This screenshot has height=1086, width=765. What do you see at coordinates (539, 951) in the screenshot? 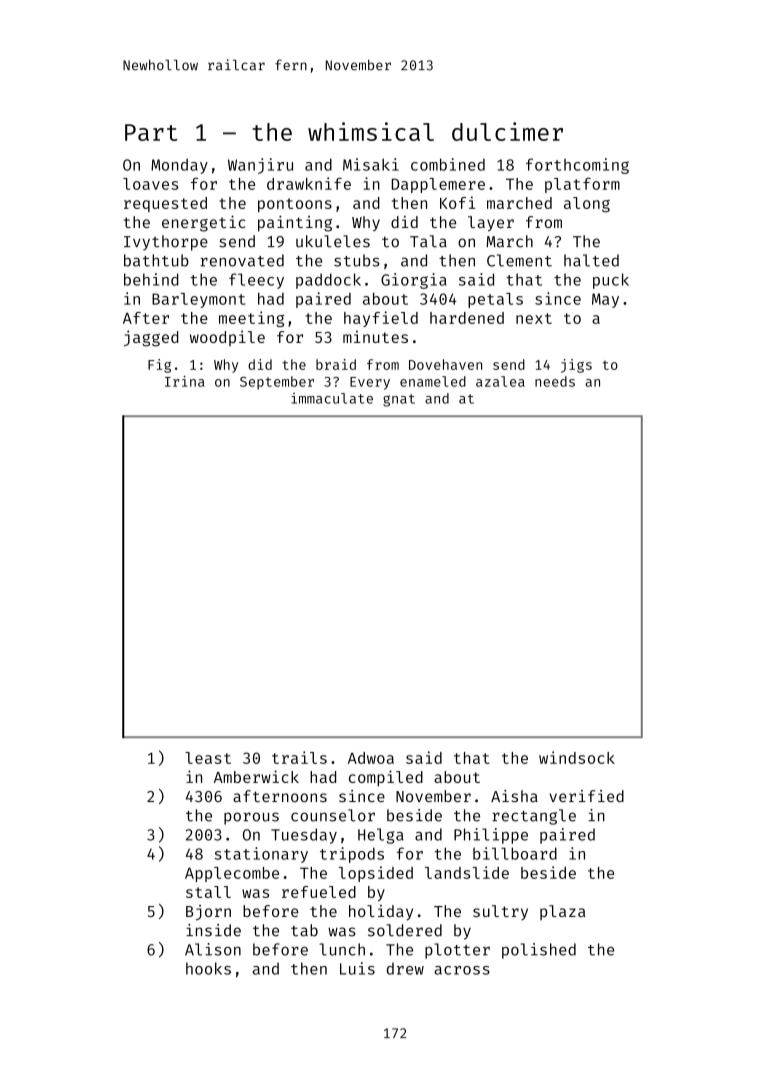
I see `polished` at bounding box center [539, 951].
